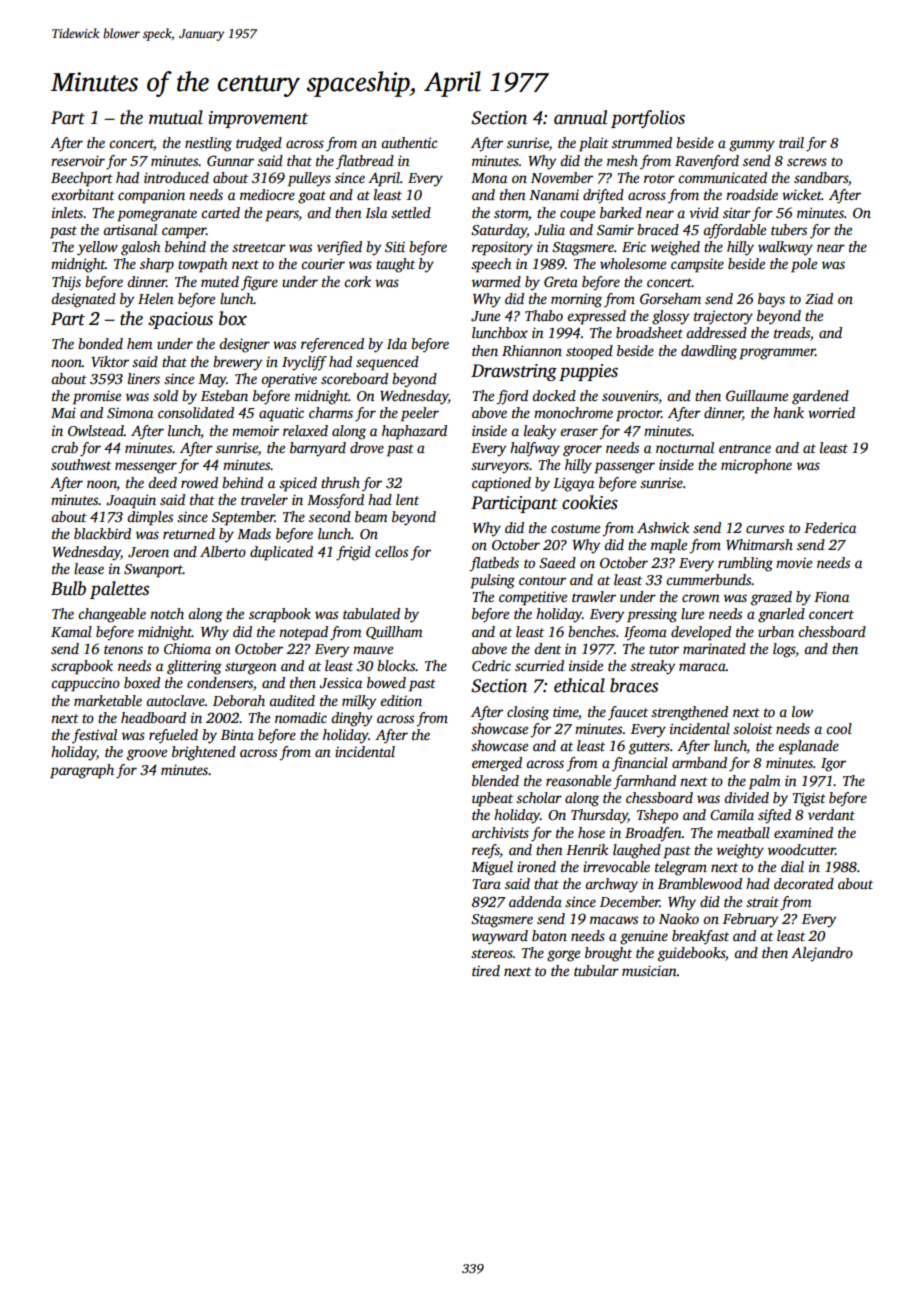 This page has width=924, height=1308. I want to click on scholar, so click(539, 797).
